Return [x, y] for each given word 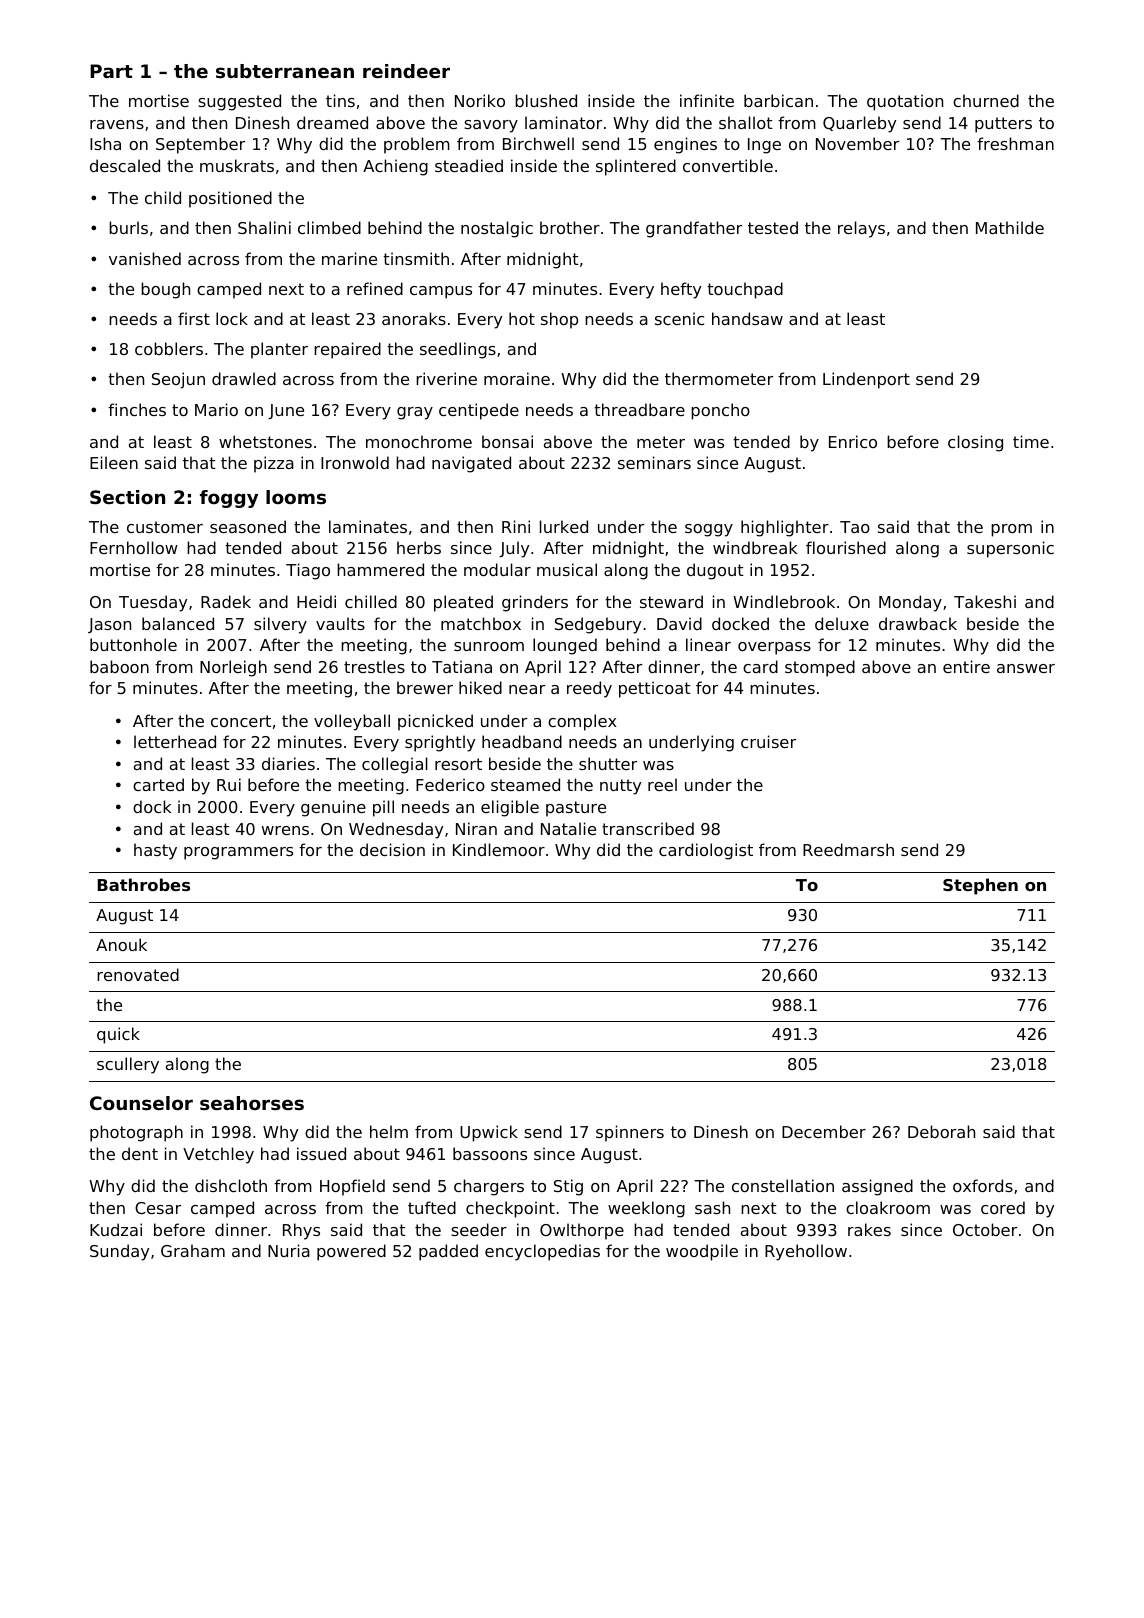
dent [140, 1153]
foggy [229, 499]
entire [966, 666]
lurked [564, 526]
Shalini [264, 227]
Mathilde [1010, 227]
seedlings [458, 350]
